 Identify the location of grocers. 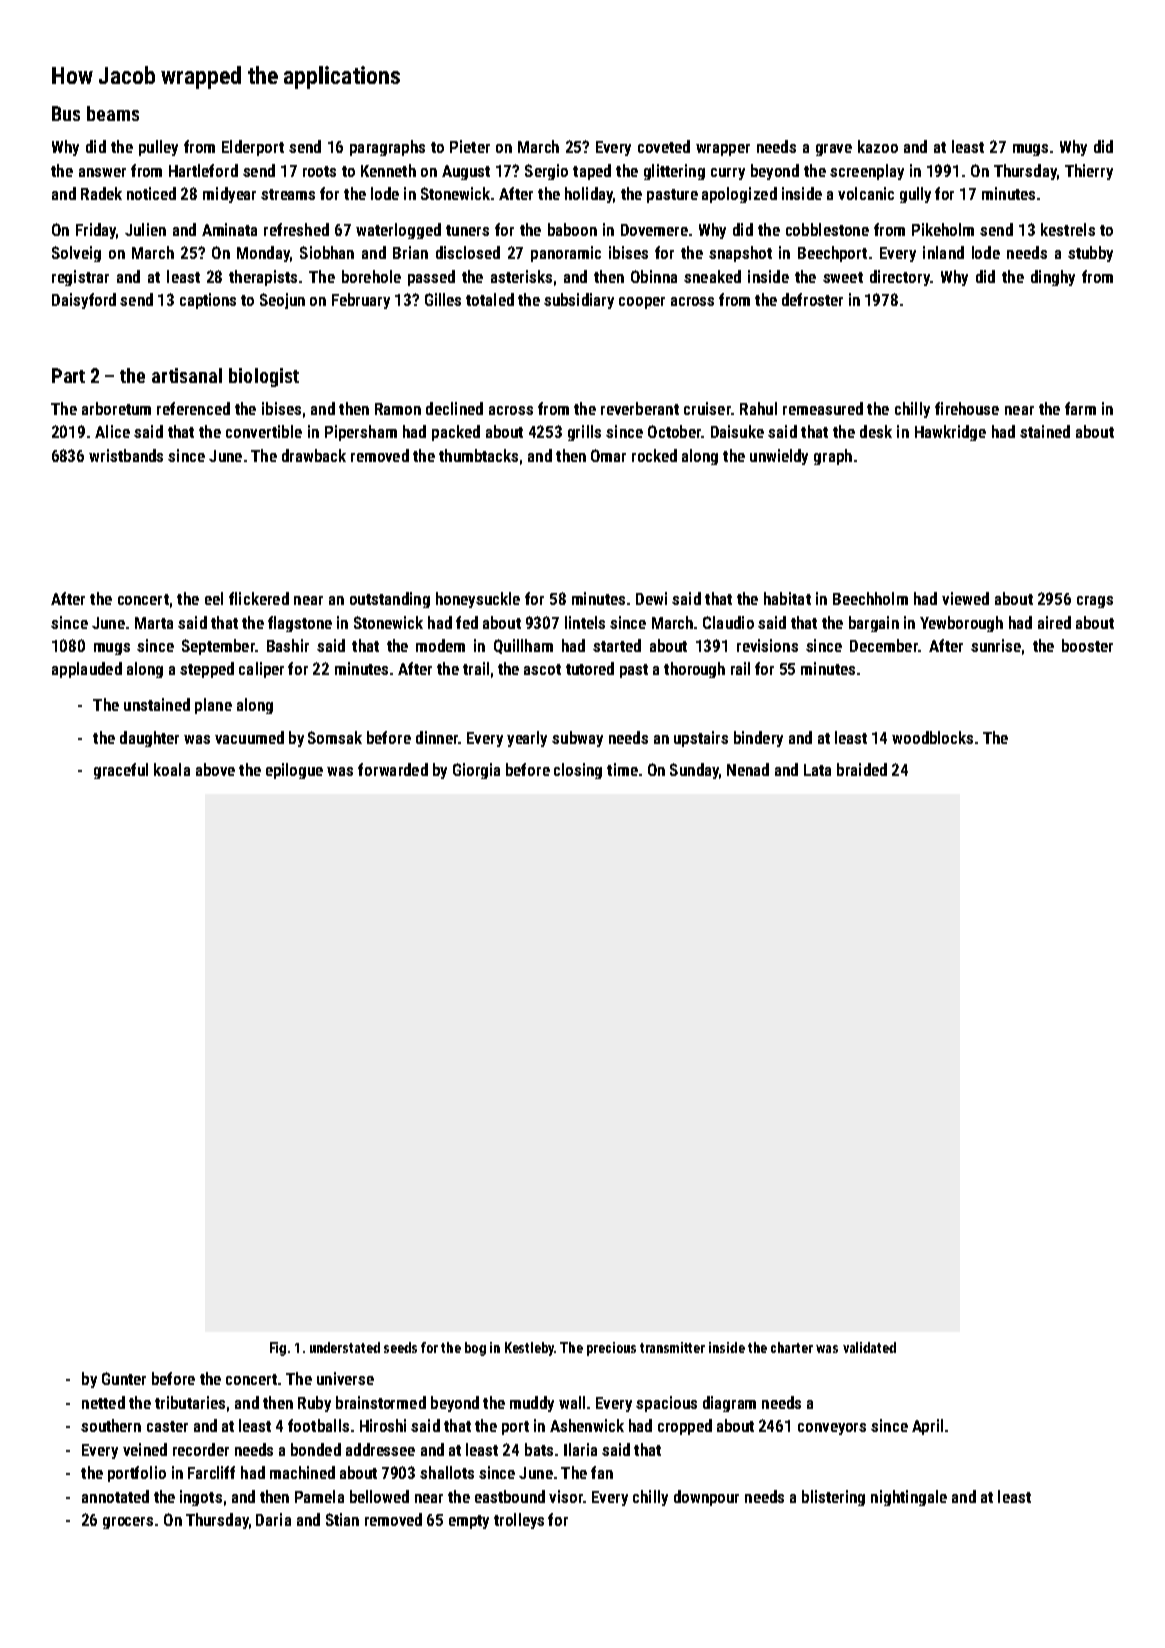
(128, 1523).
